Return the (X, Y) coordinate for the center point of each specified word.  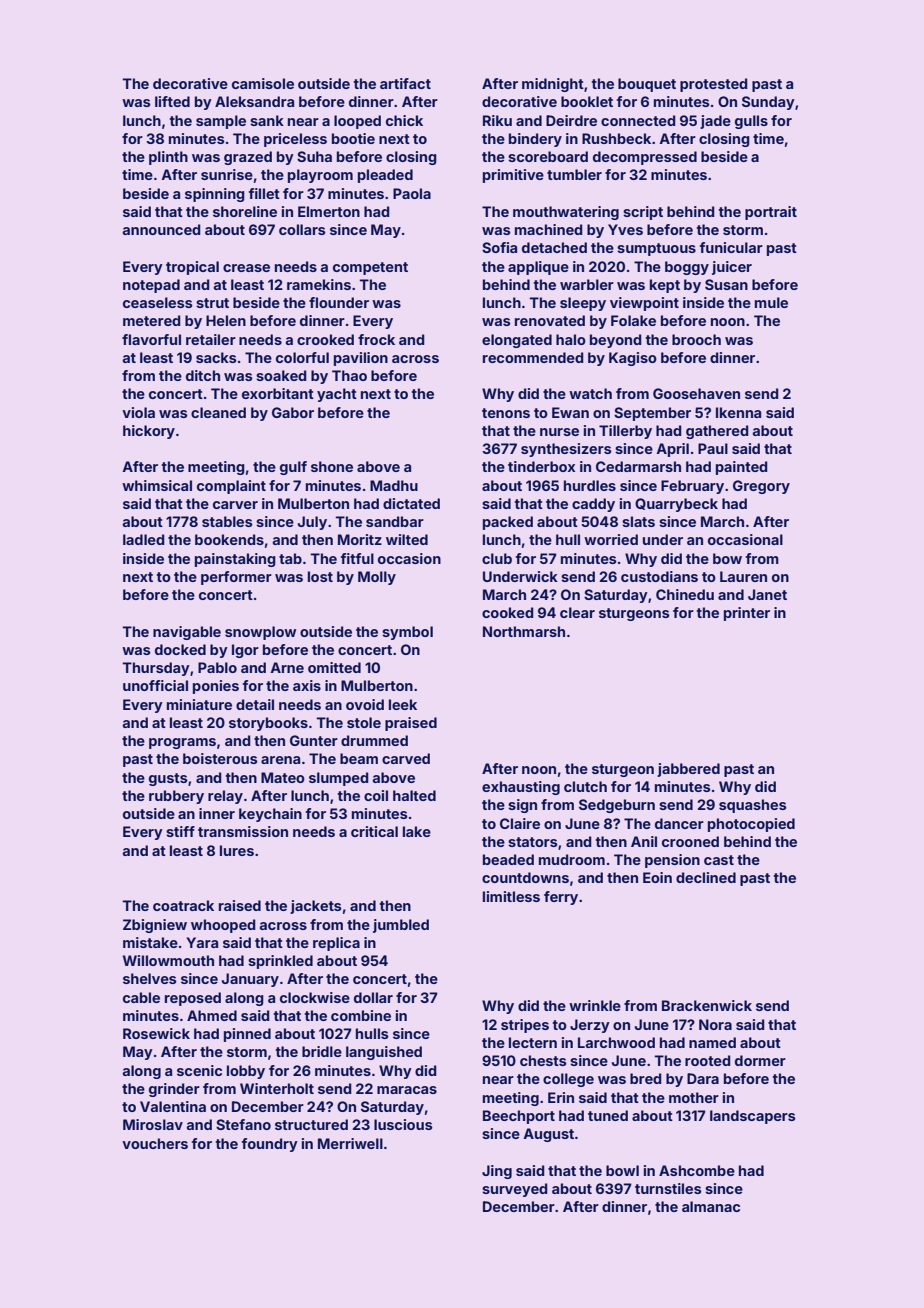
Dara (703, 1078)
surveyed (515, 1190)
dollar (373, 997)
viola (138, 412)
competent (370, 268)
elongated (517, 341)
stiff (180, 831)
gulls (751, 122)
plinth (168, 158)
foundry (270, 1145)
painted (742, 468)
